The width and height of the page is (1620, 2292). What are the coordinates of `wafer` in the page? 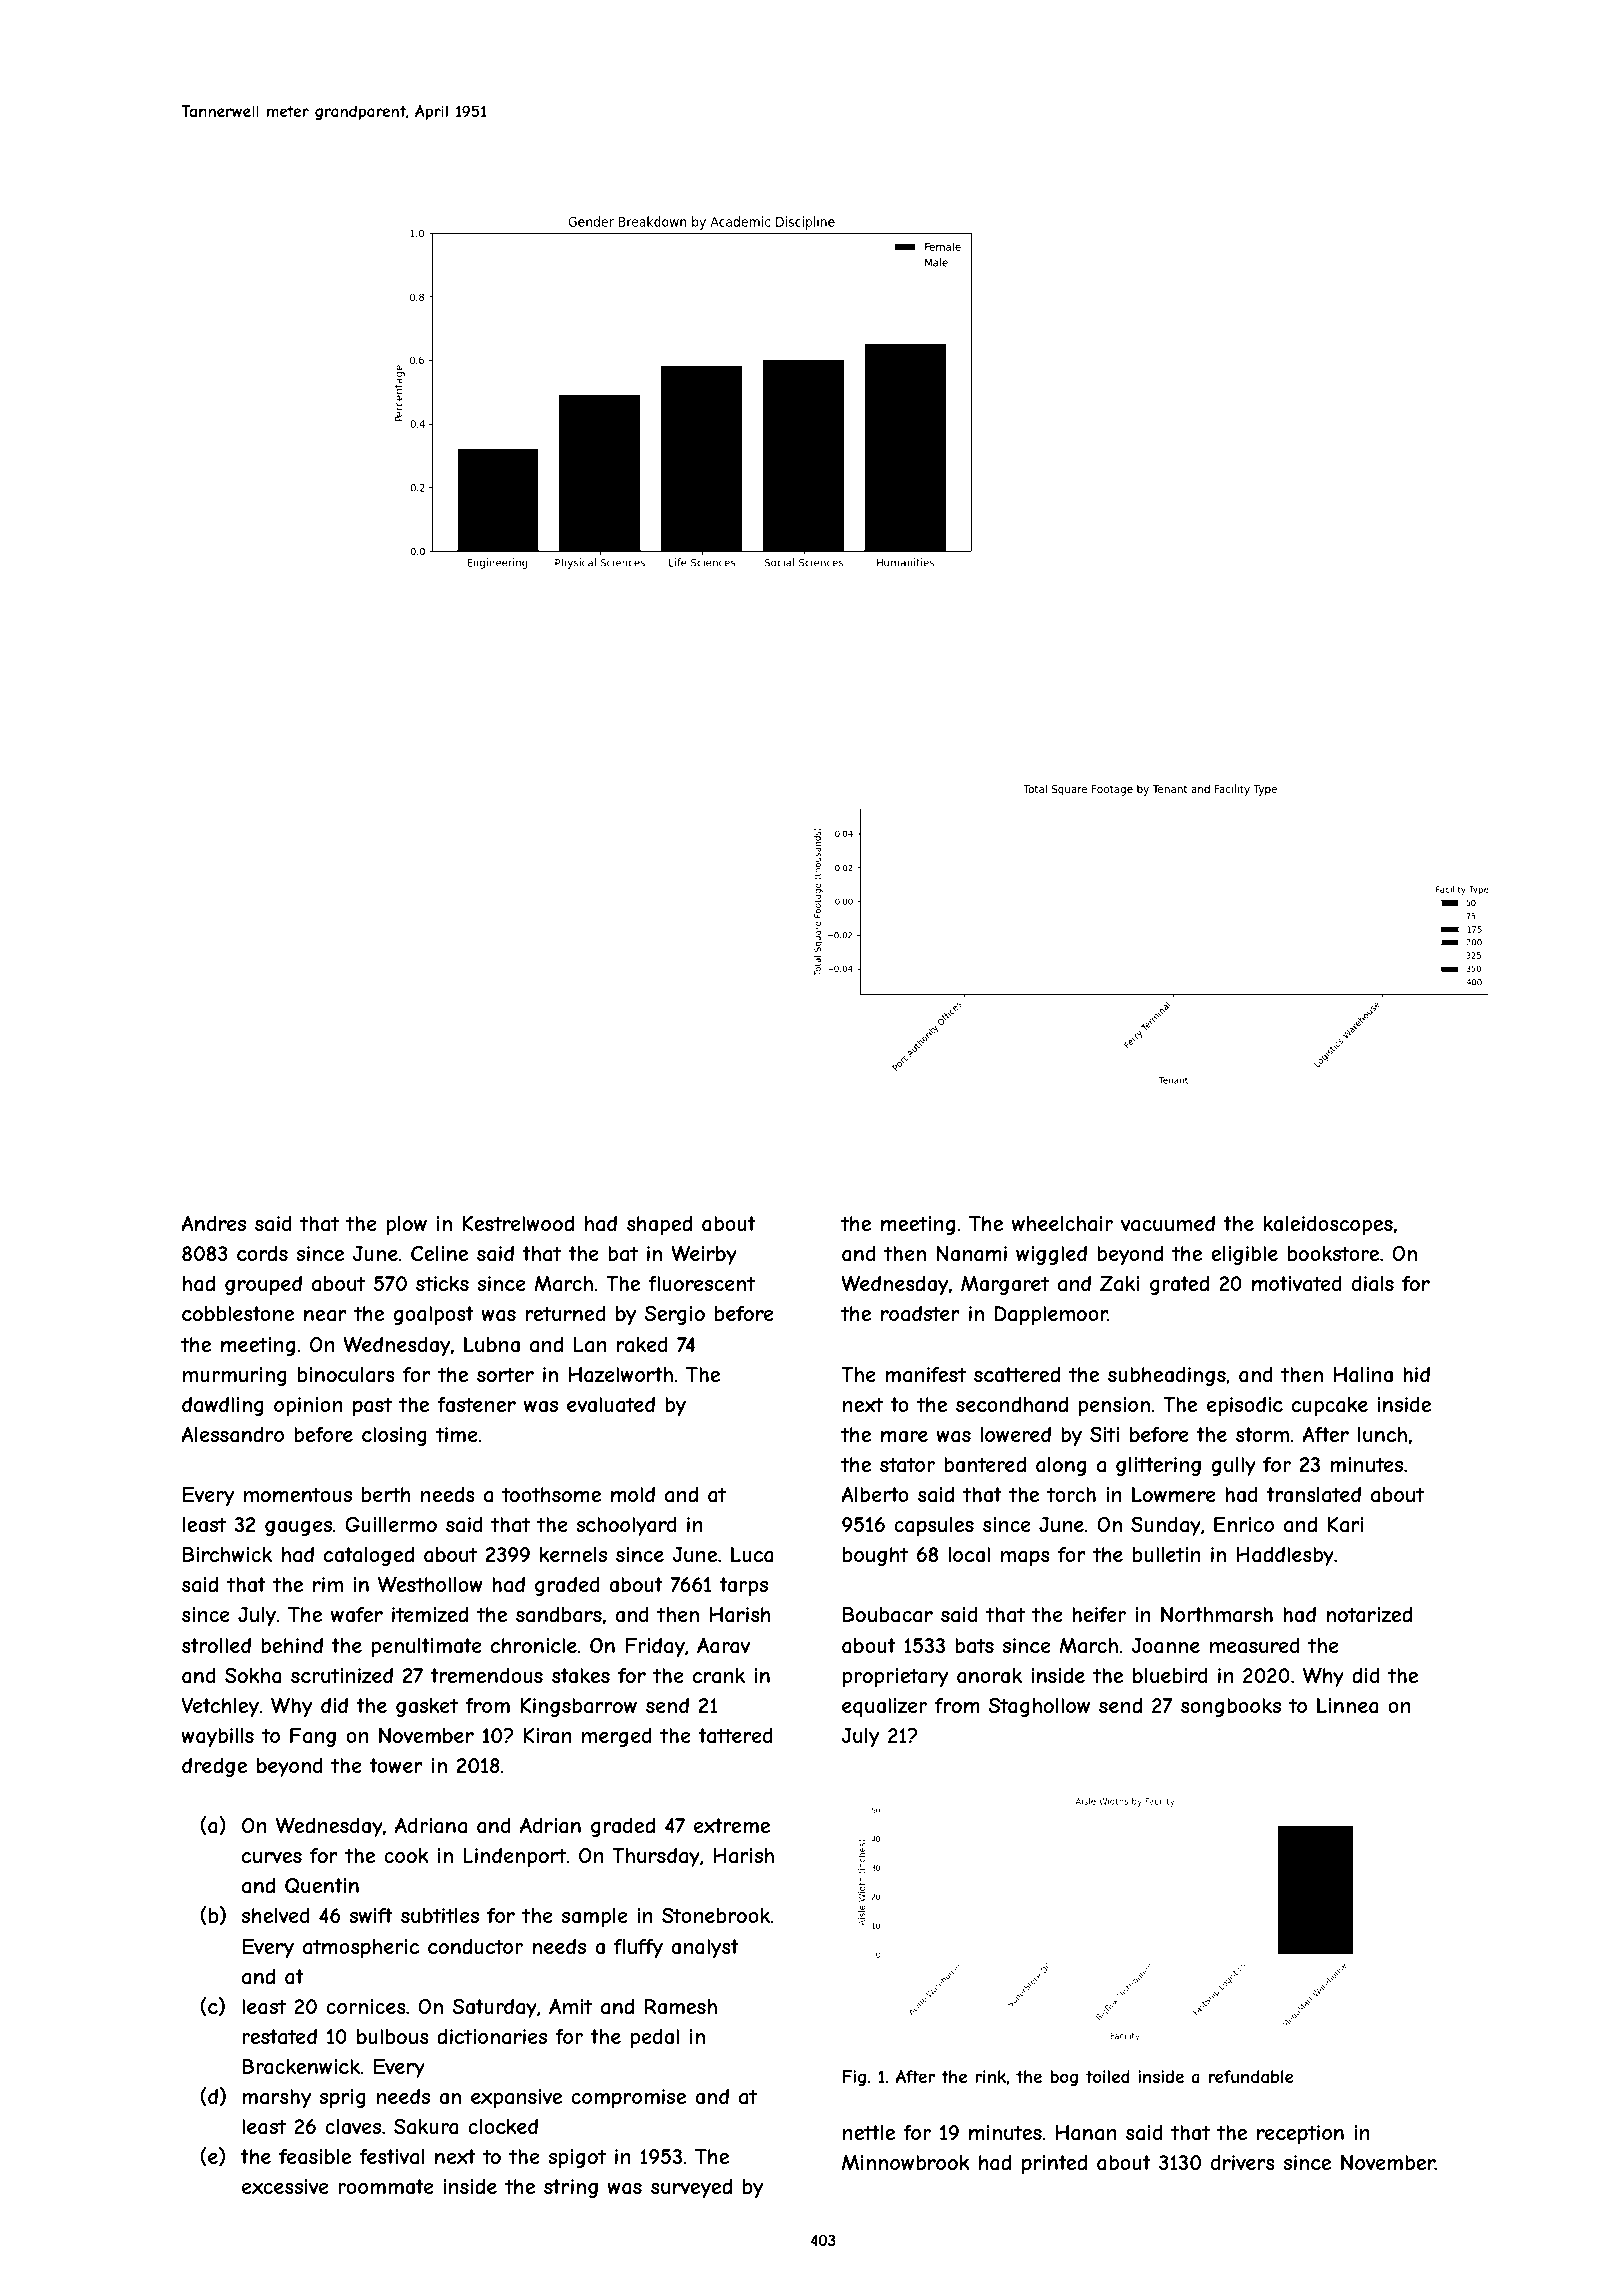 It's located at (357, 1615).
